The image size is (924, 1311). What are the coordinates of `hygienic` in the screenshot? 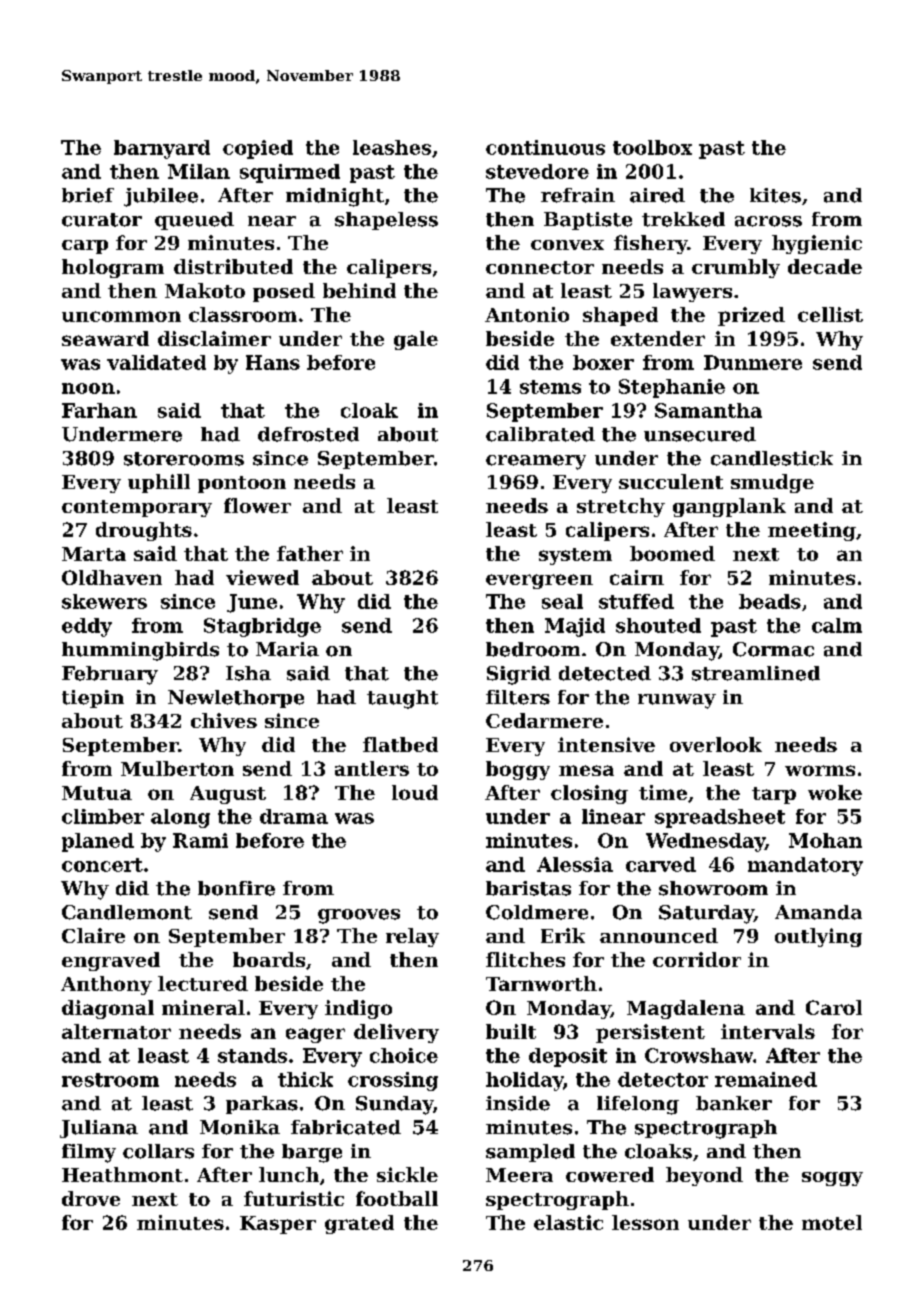 It's located at (817, 244).
